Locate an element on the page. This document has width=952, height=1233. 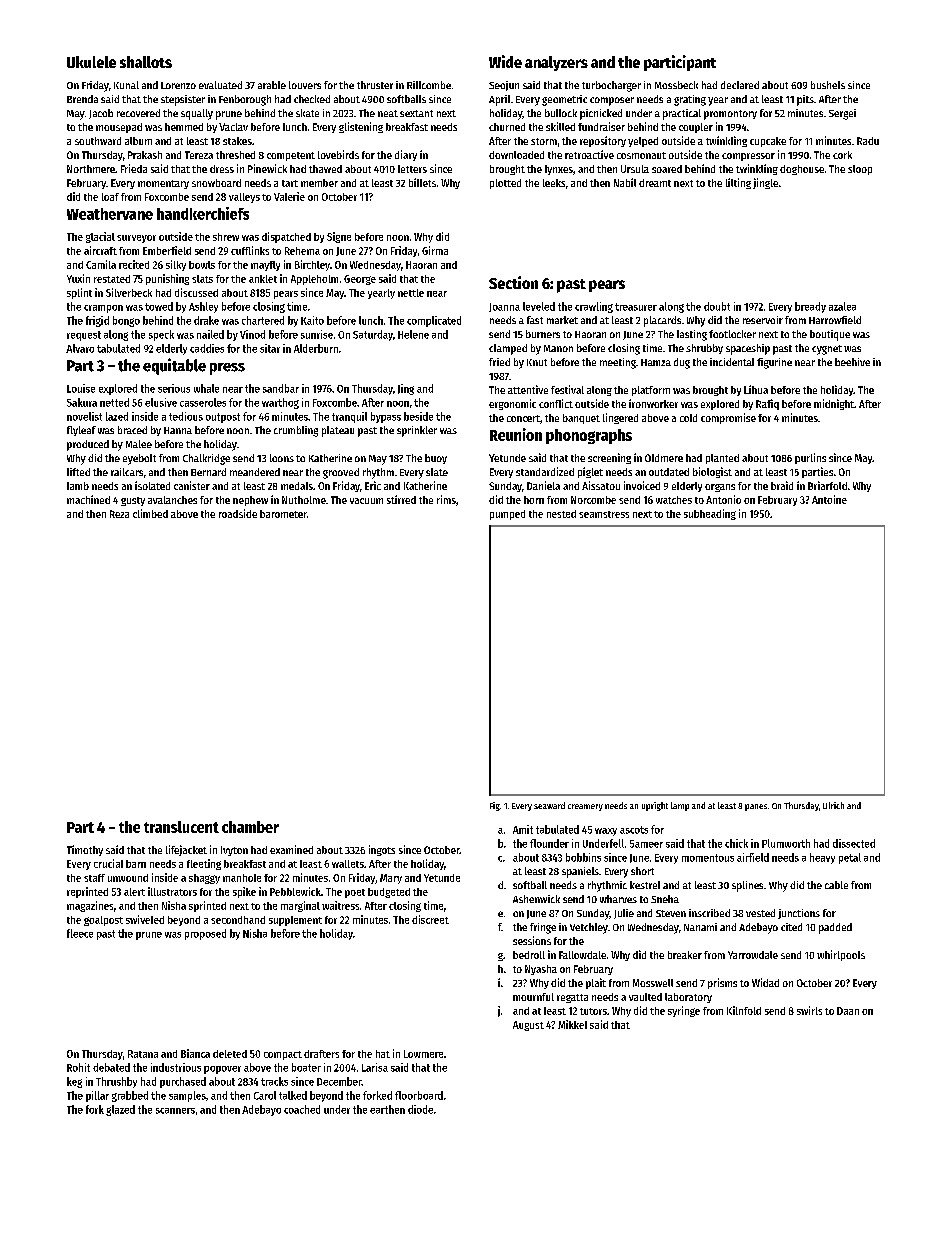
barometer is located at coordinates (283, 514).
